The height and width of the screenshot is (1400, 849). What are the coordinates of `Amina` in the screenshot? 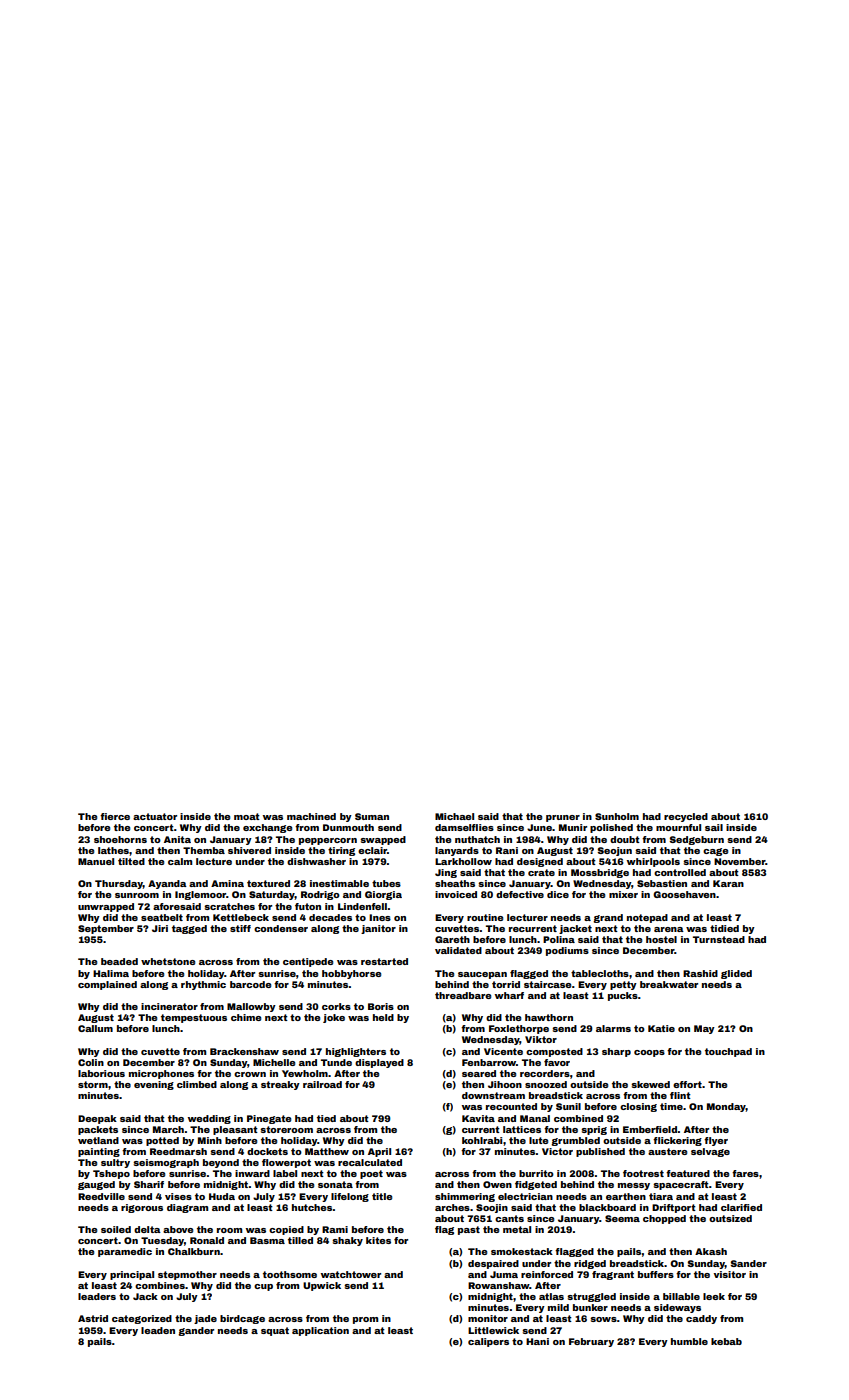 It's located at (227, 883).
